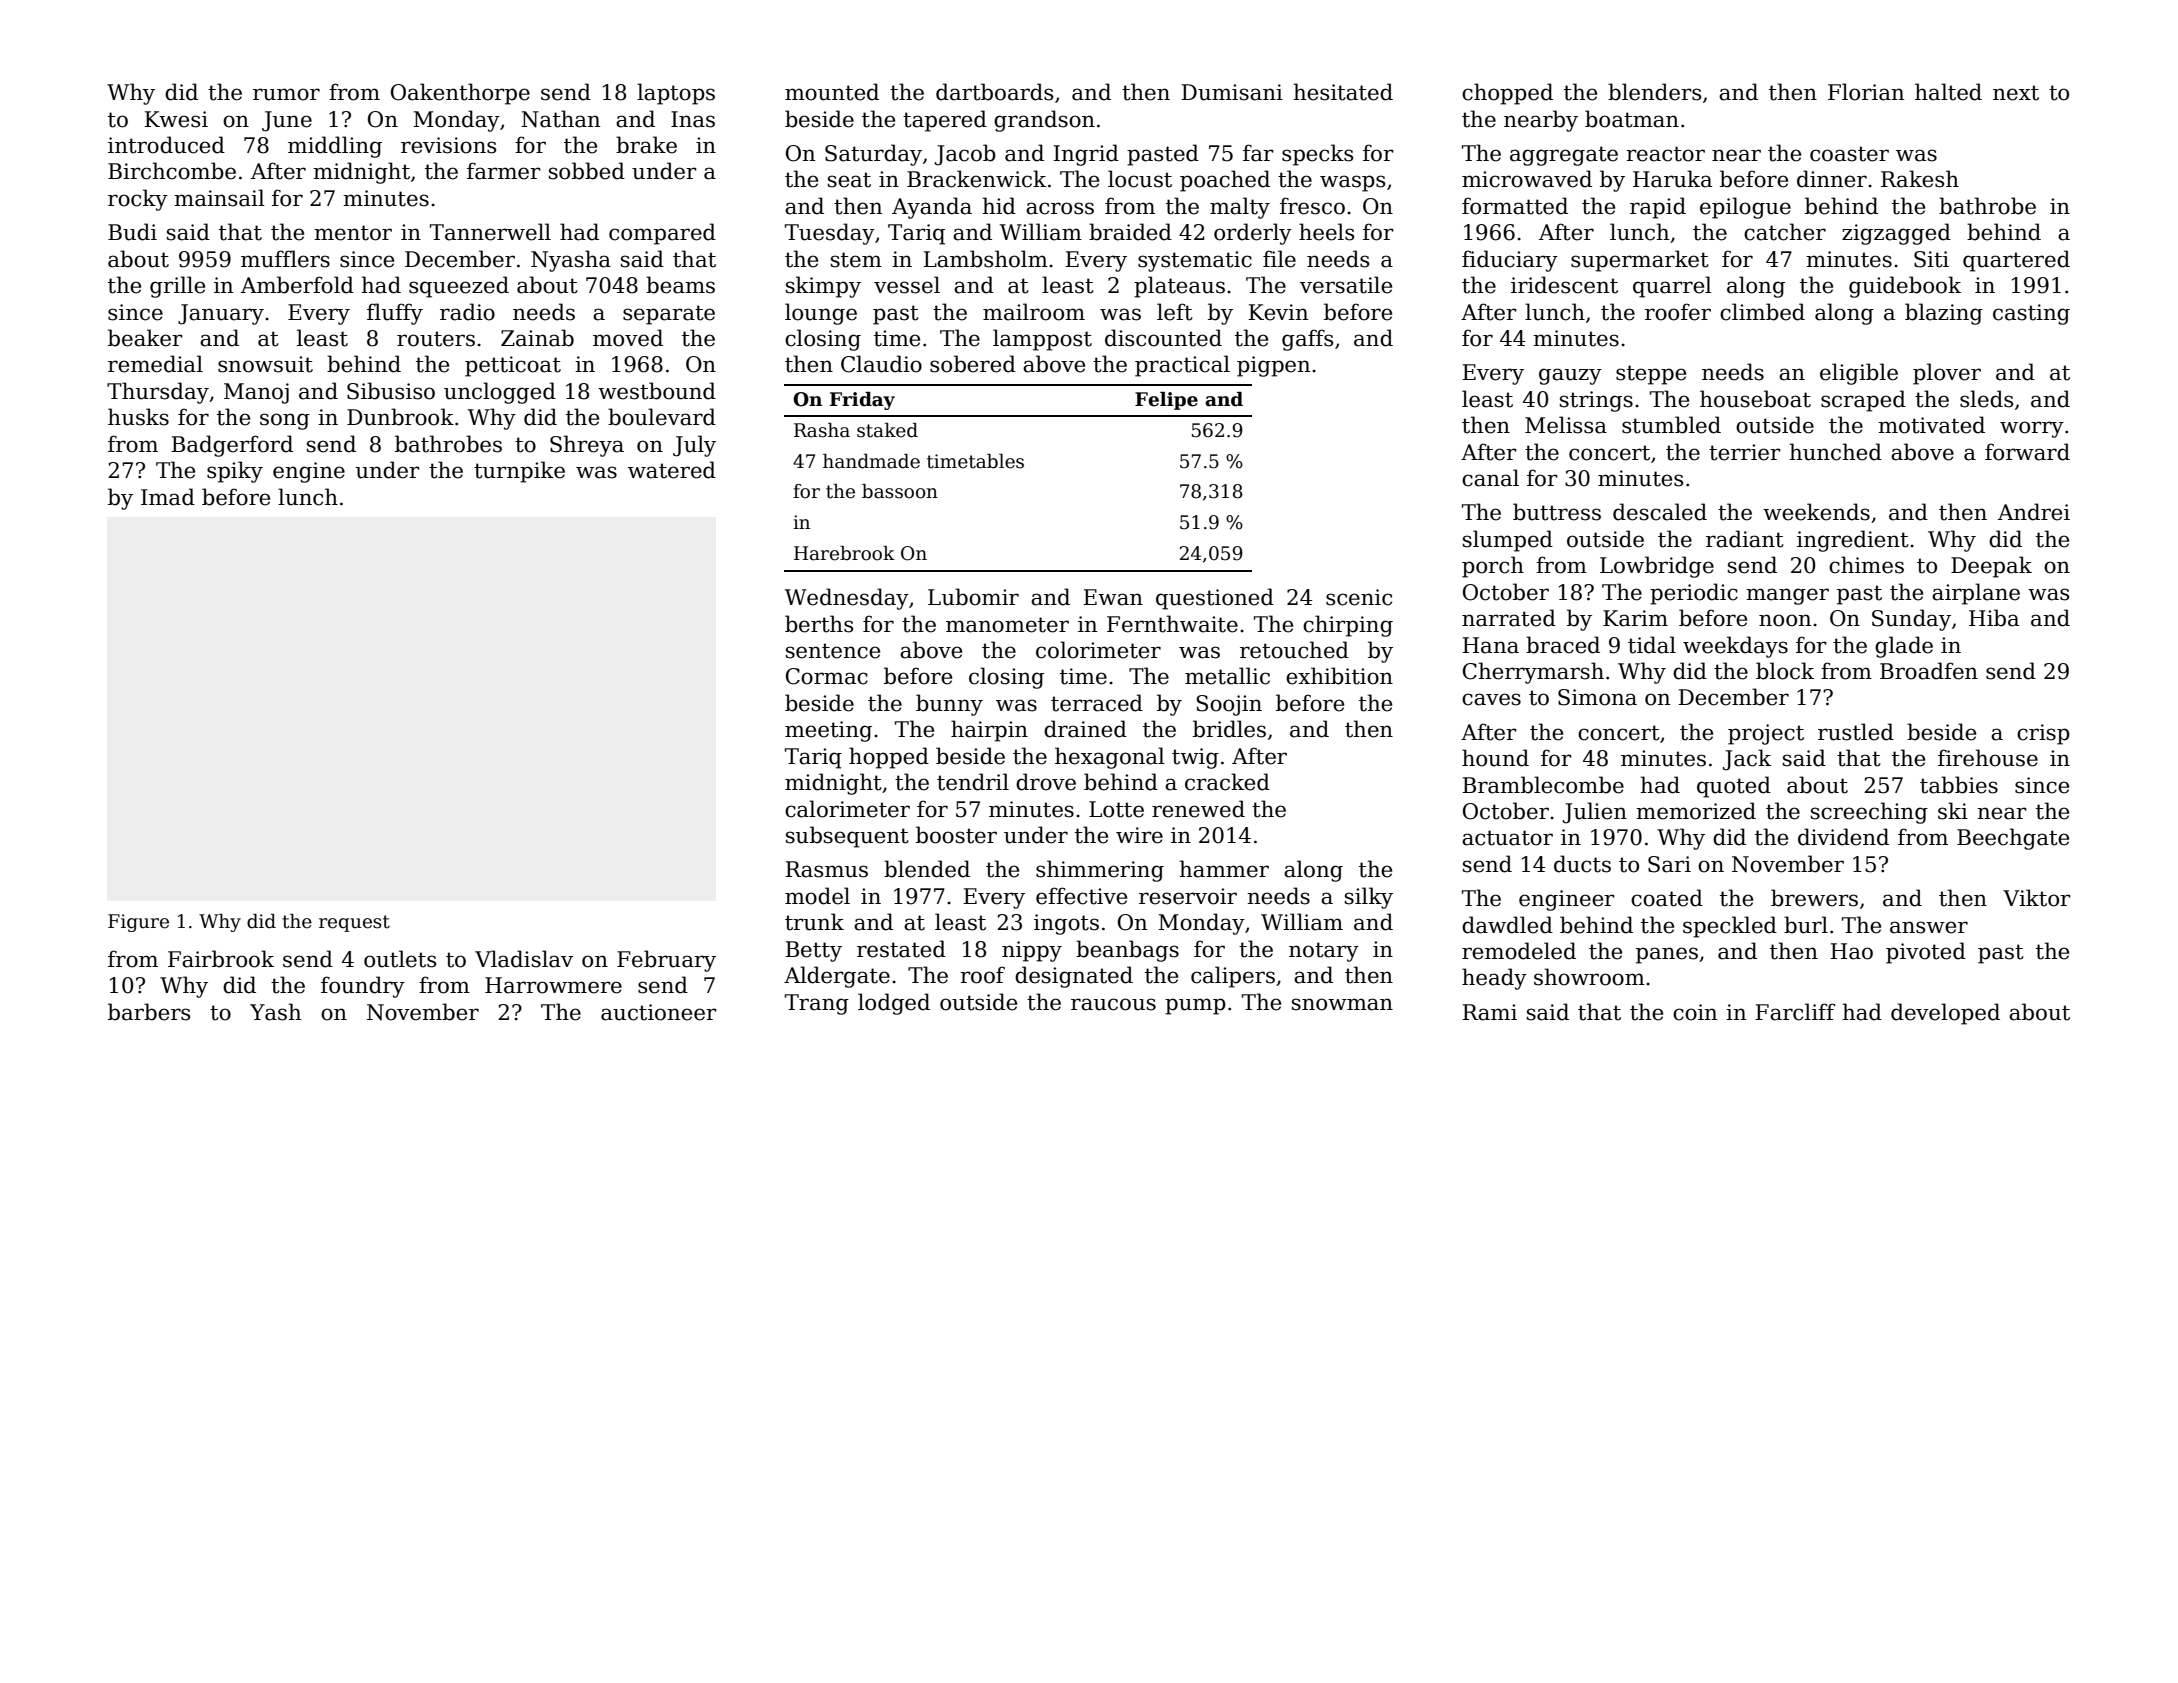  I want to click on Kwesi, so click(176, 119).
